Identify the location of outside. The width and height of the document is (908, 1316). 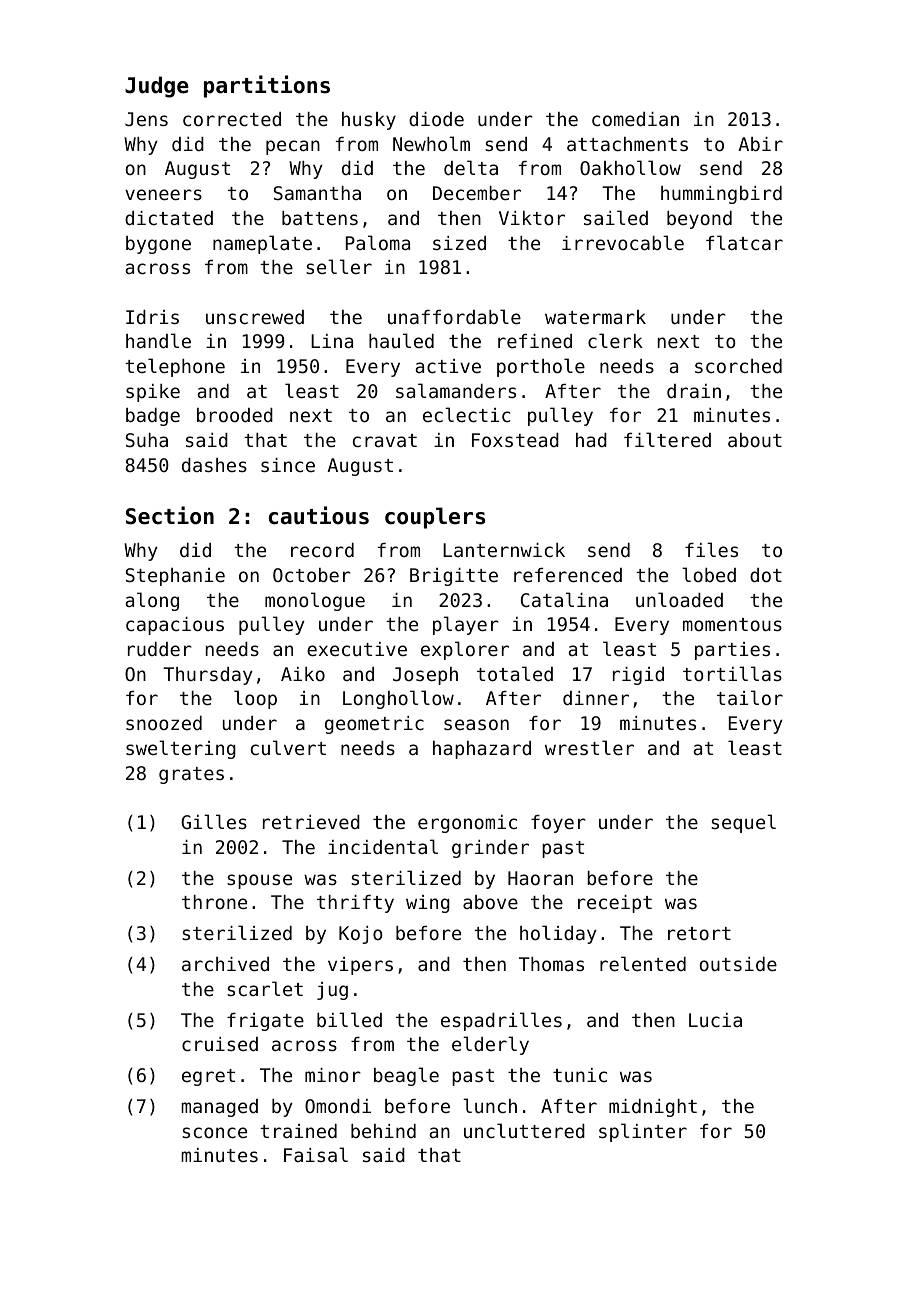
(738, 964).
